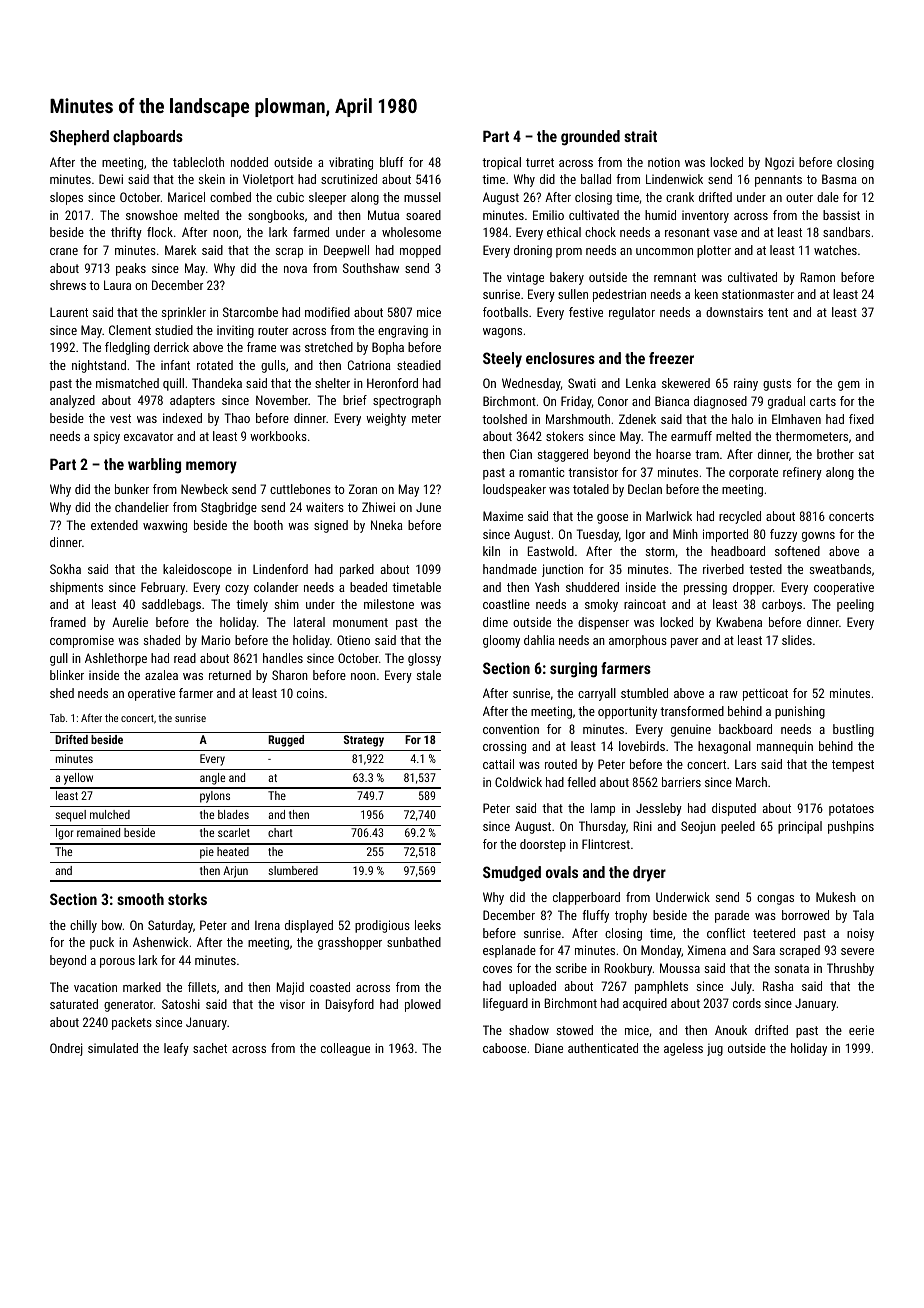 The height and width of the image is (1308, 924). I want to click on nodded, so click(249, 162).
